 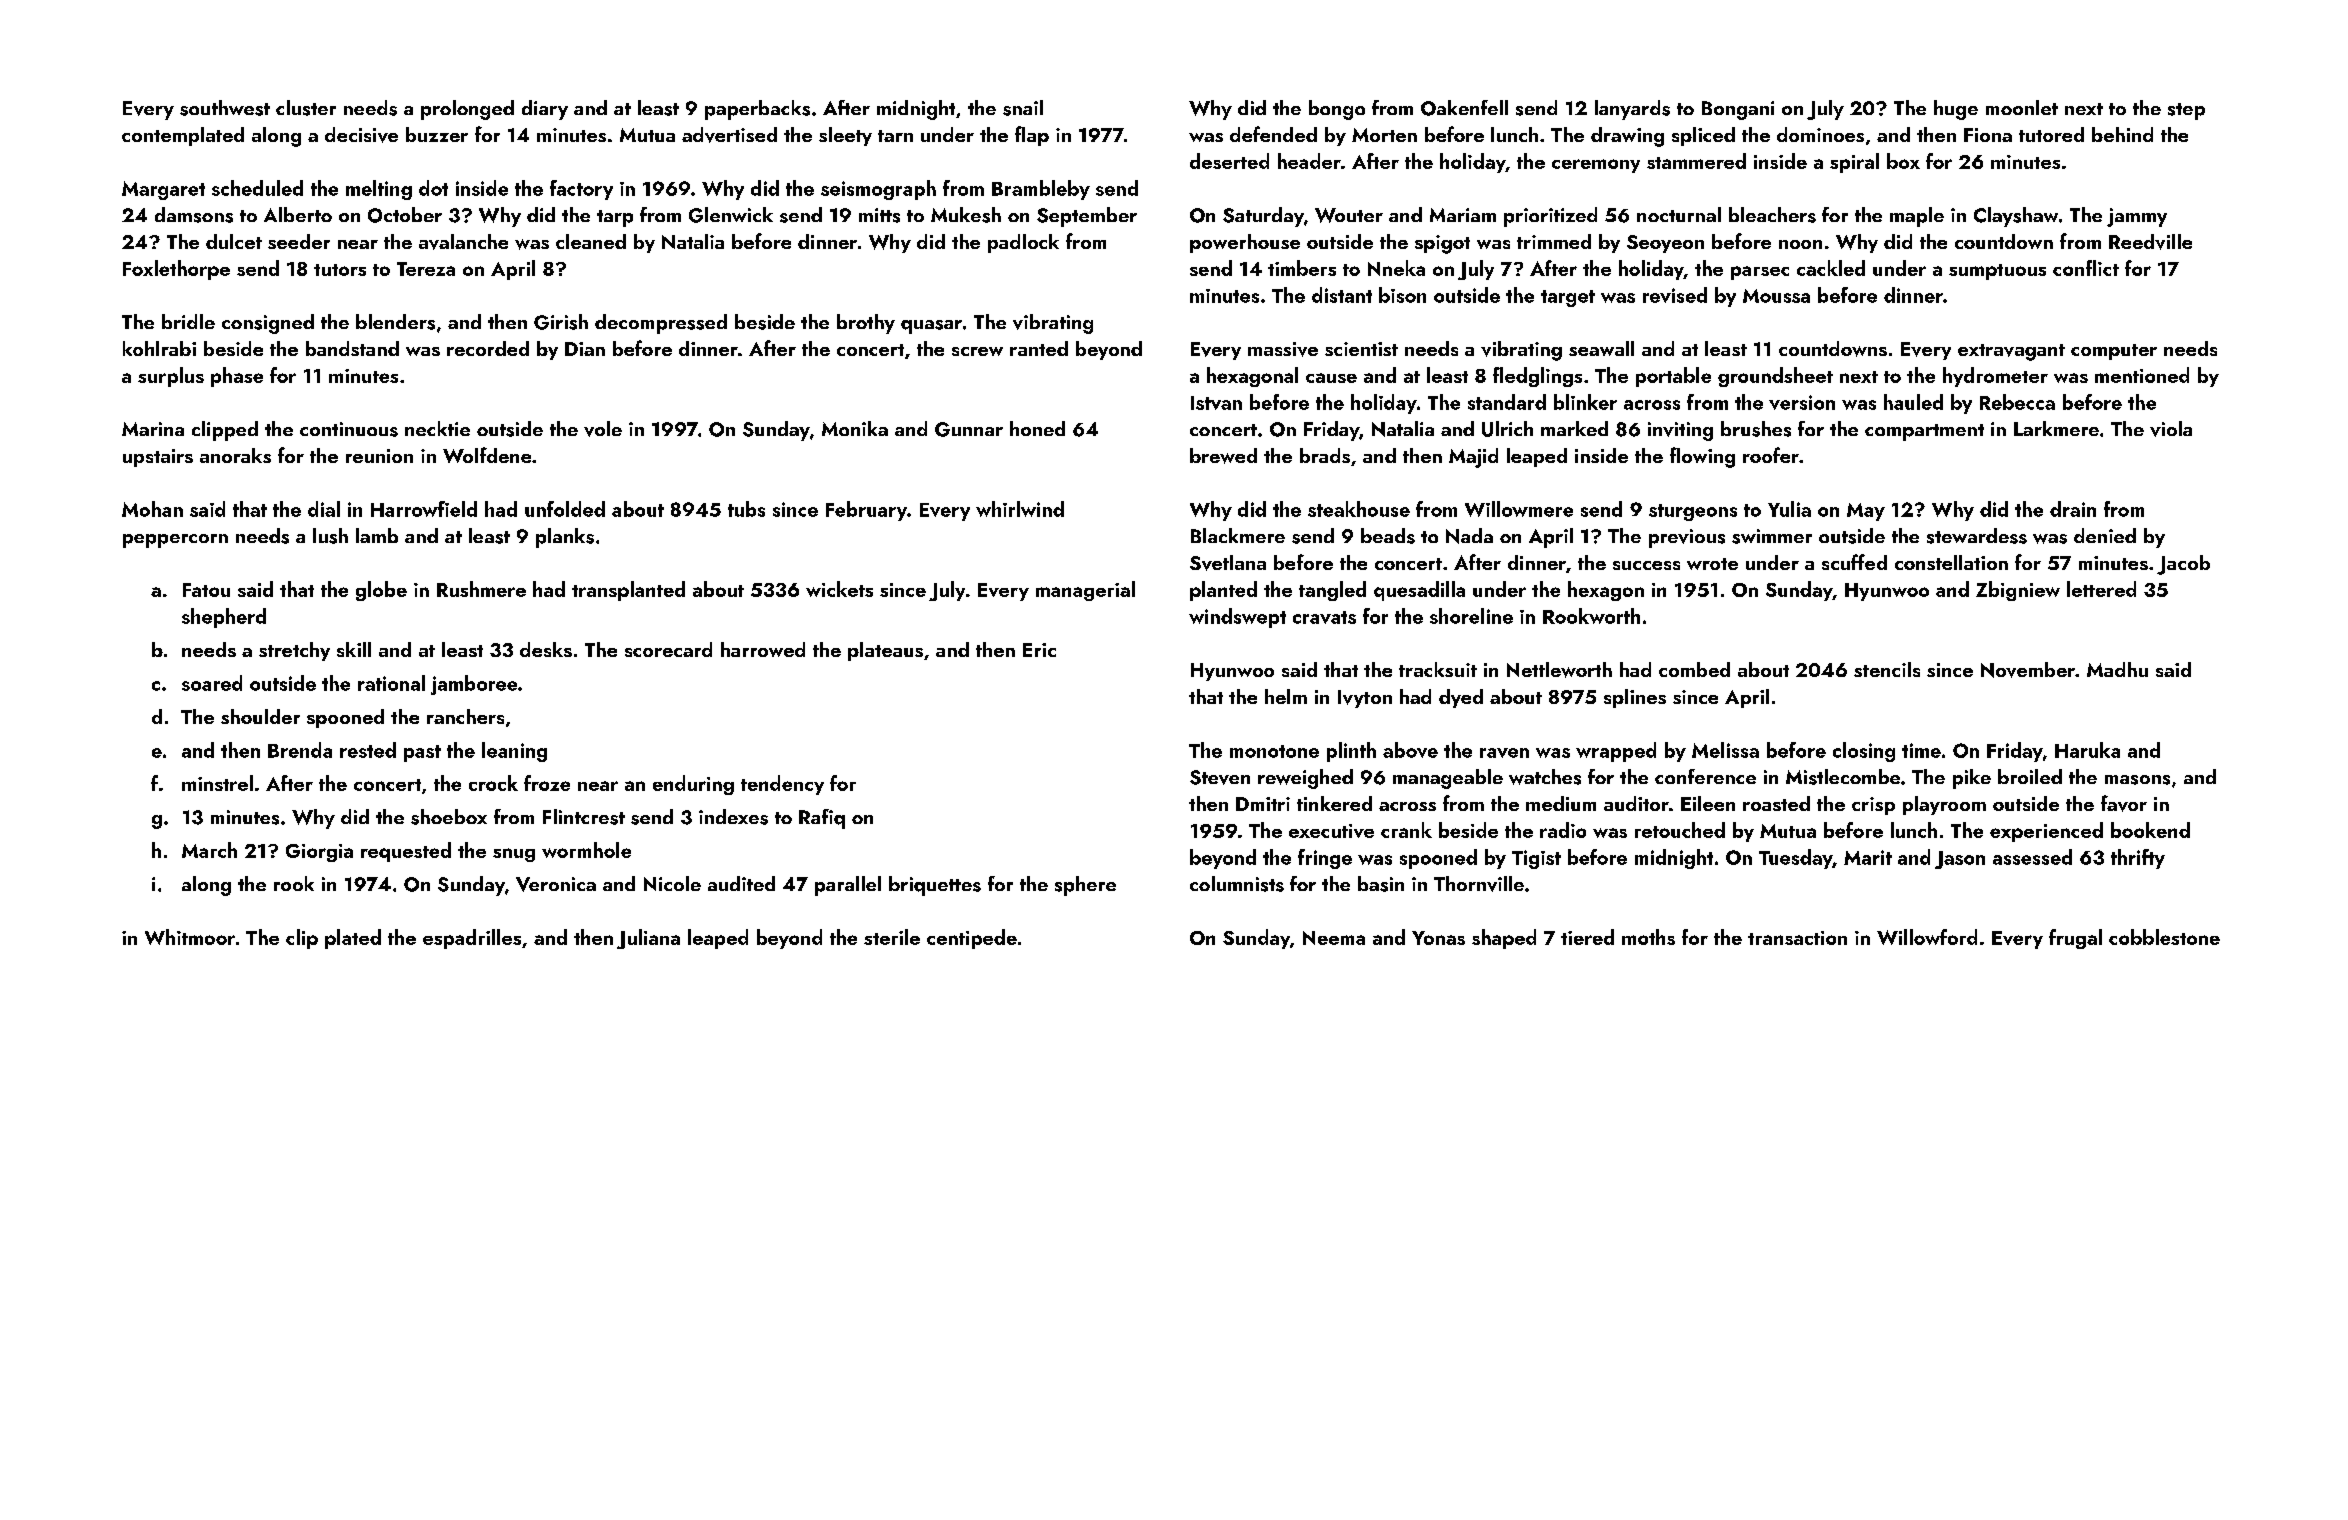 What do you see at coordinates (188, 321) in the screenshot?
I see `bridle` at bounding box center [188, 321].
